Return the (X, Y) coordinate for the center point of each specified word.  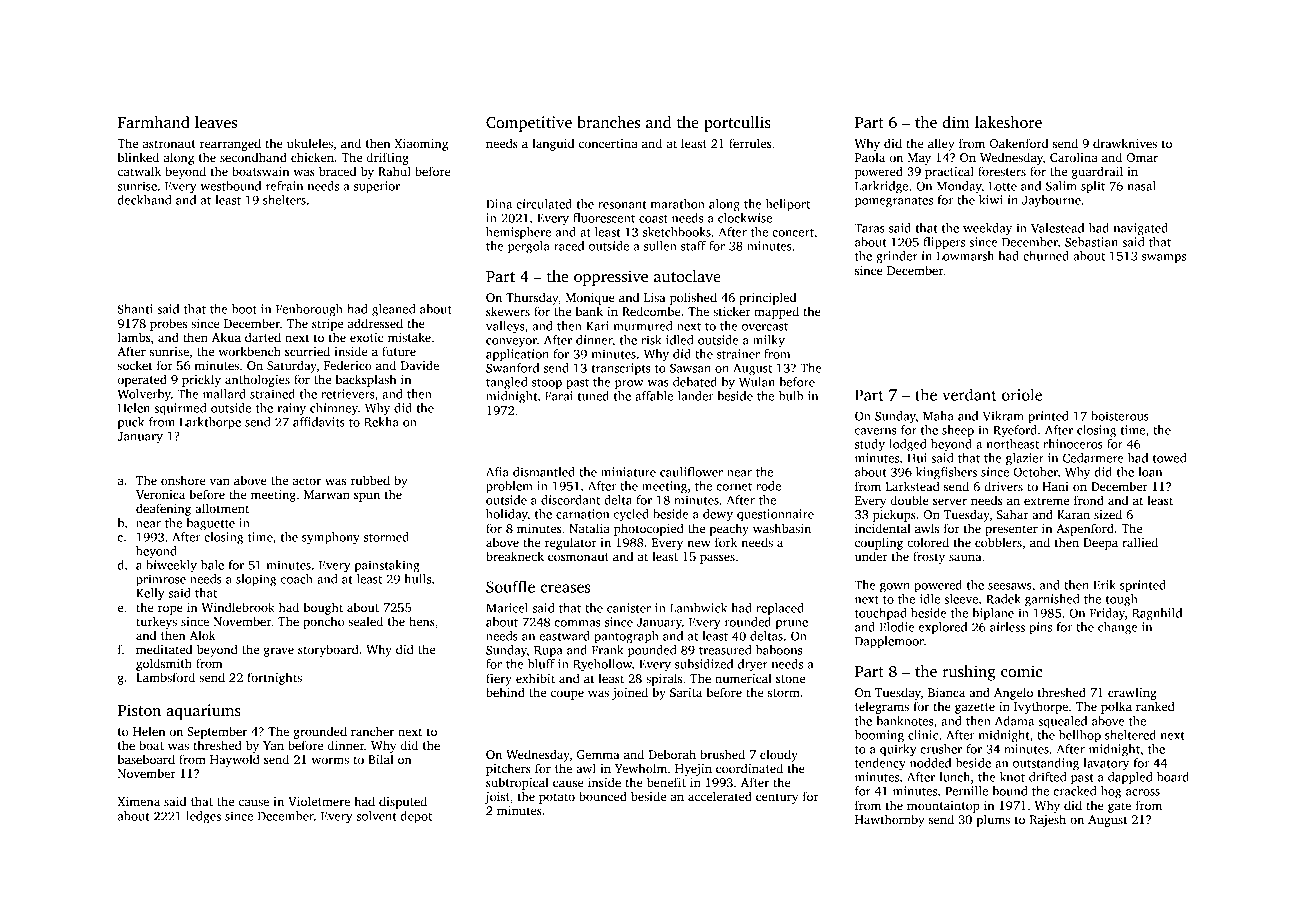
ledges (203, 817)
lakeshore (1008, 122)
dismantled (544, 472)
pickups (894, 515)
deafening (163, 509)
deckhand (145, 200)
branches (608, 122)
